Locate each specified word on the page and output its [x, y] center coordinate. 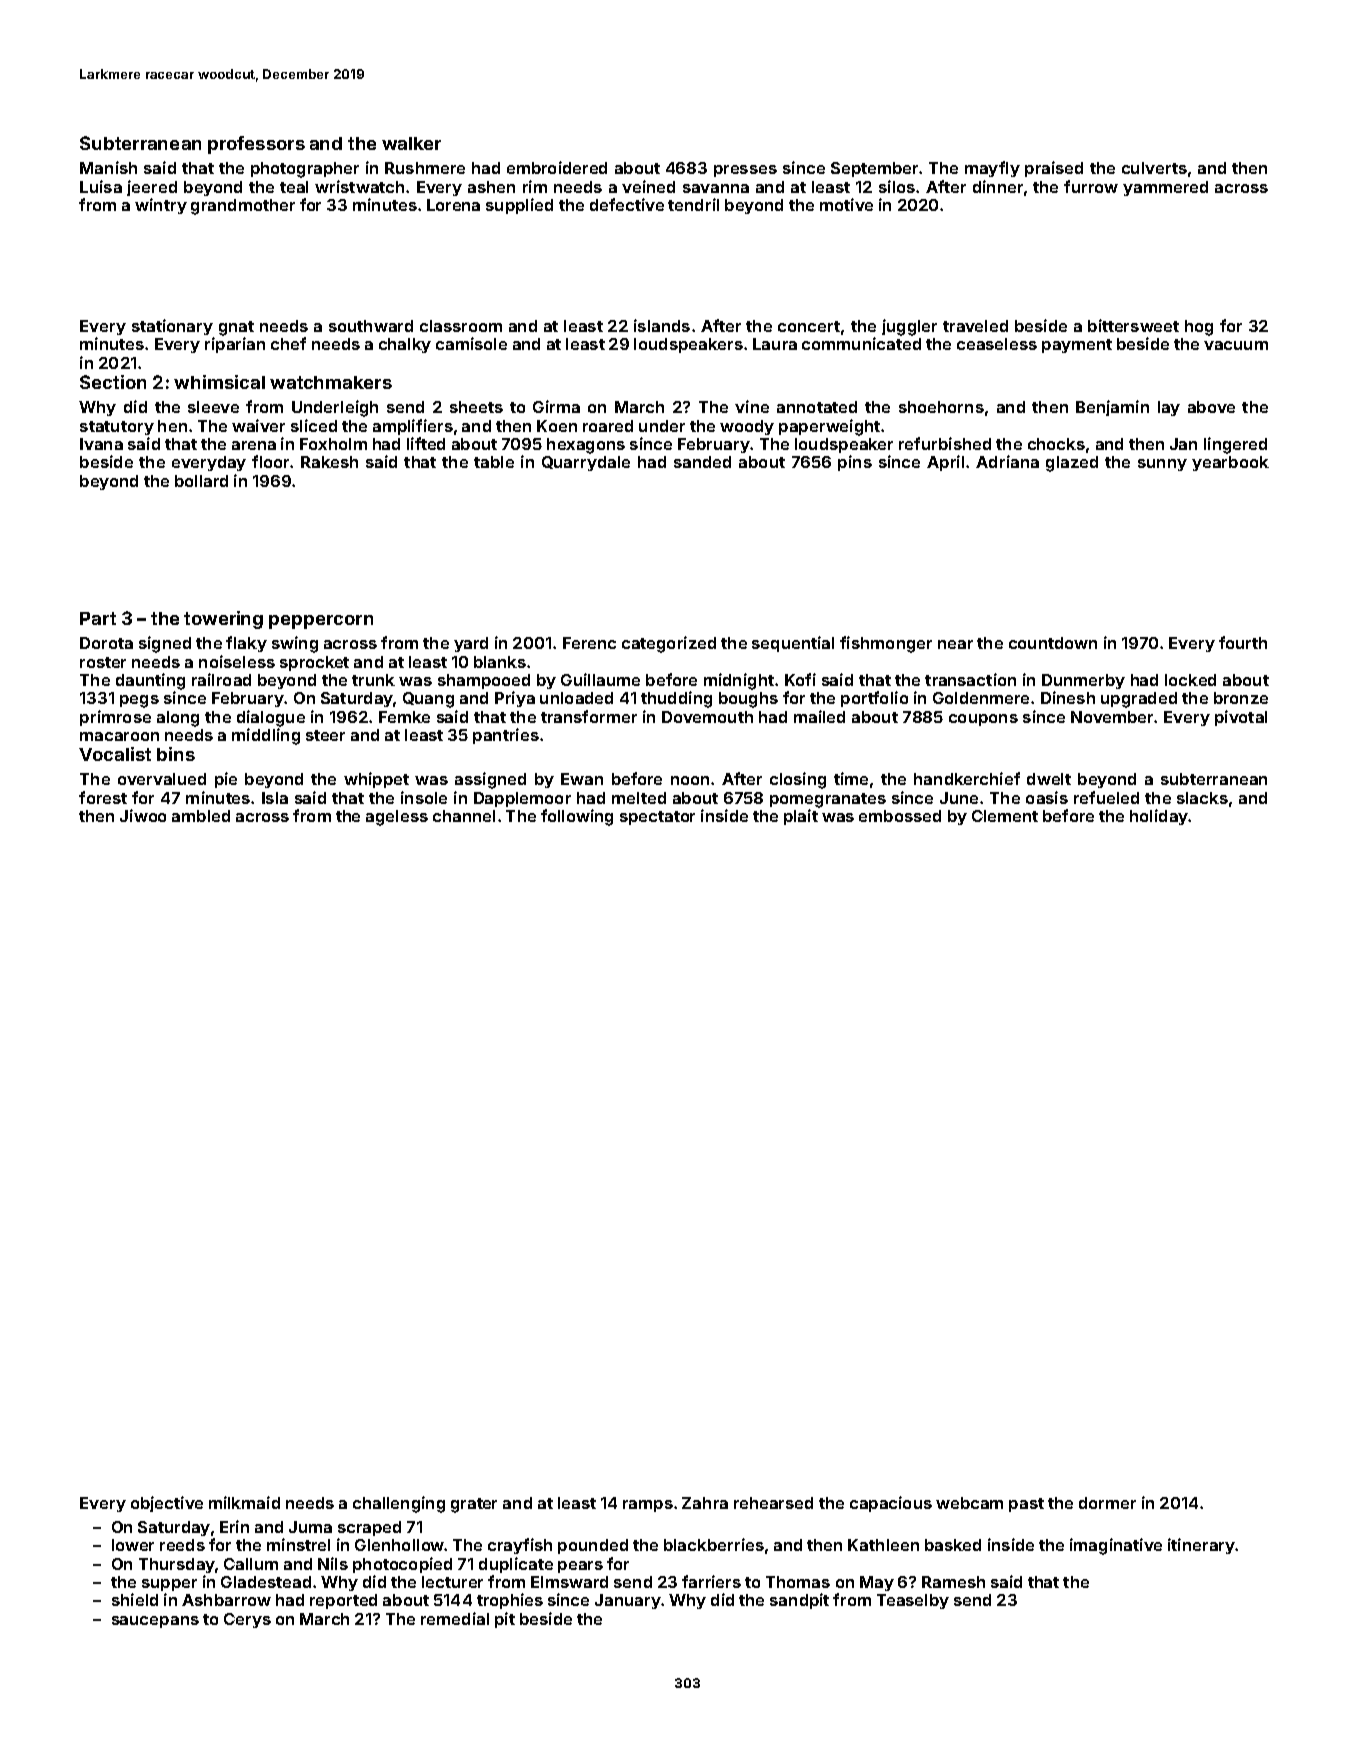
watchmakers [331, 382]
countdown [1053, 643]
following [577, 817]
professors [256, 145]
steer [325, 735]
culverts [1154, 168]
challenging [399, 1504]
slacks [1202, 798]
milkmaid [244, 1502]
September [874, 169]
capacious [891, 1504]
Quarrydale [586, 463]
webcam [969, 1503]
